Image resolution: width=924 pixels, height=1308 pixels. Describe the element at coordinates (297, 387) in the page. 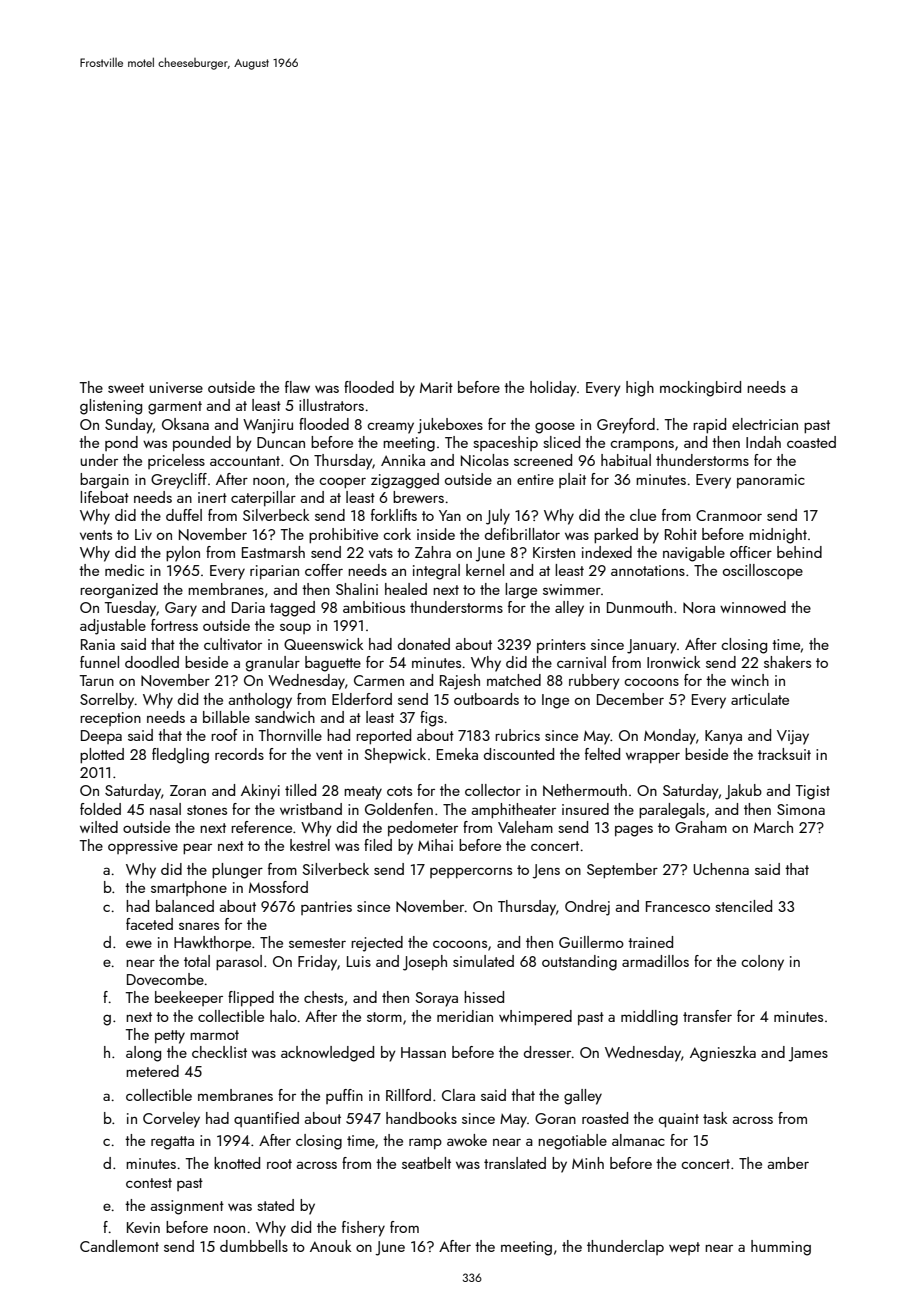

I see `flaw` at that location.
